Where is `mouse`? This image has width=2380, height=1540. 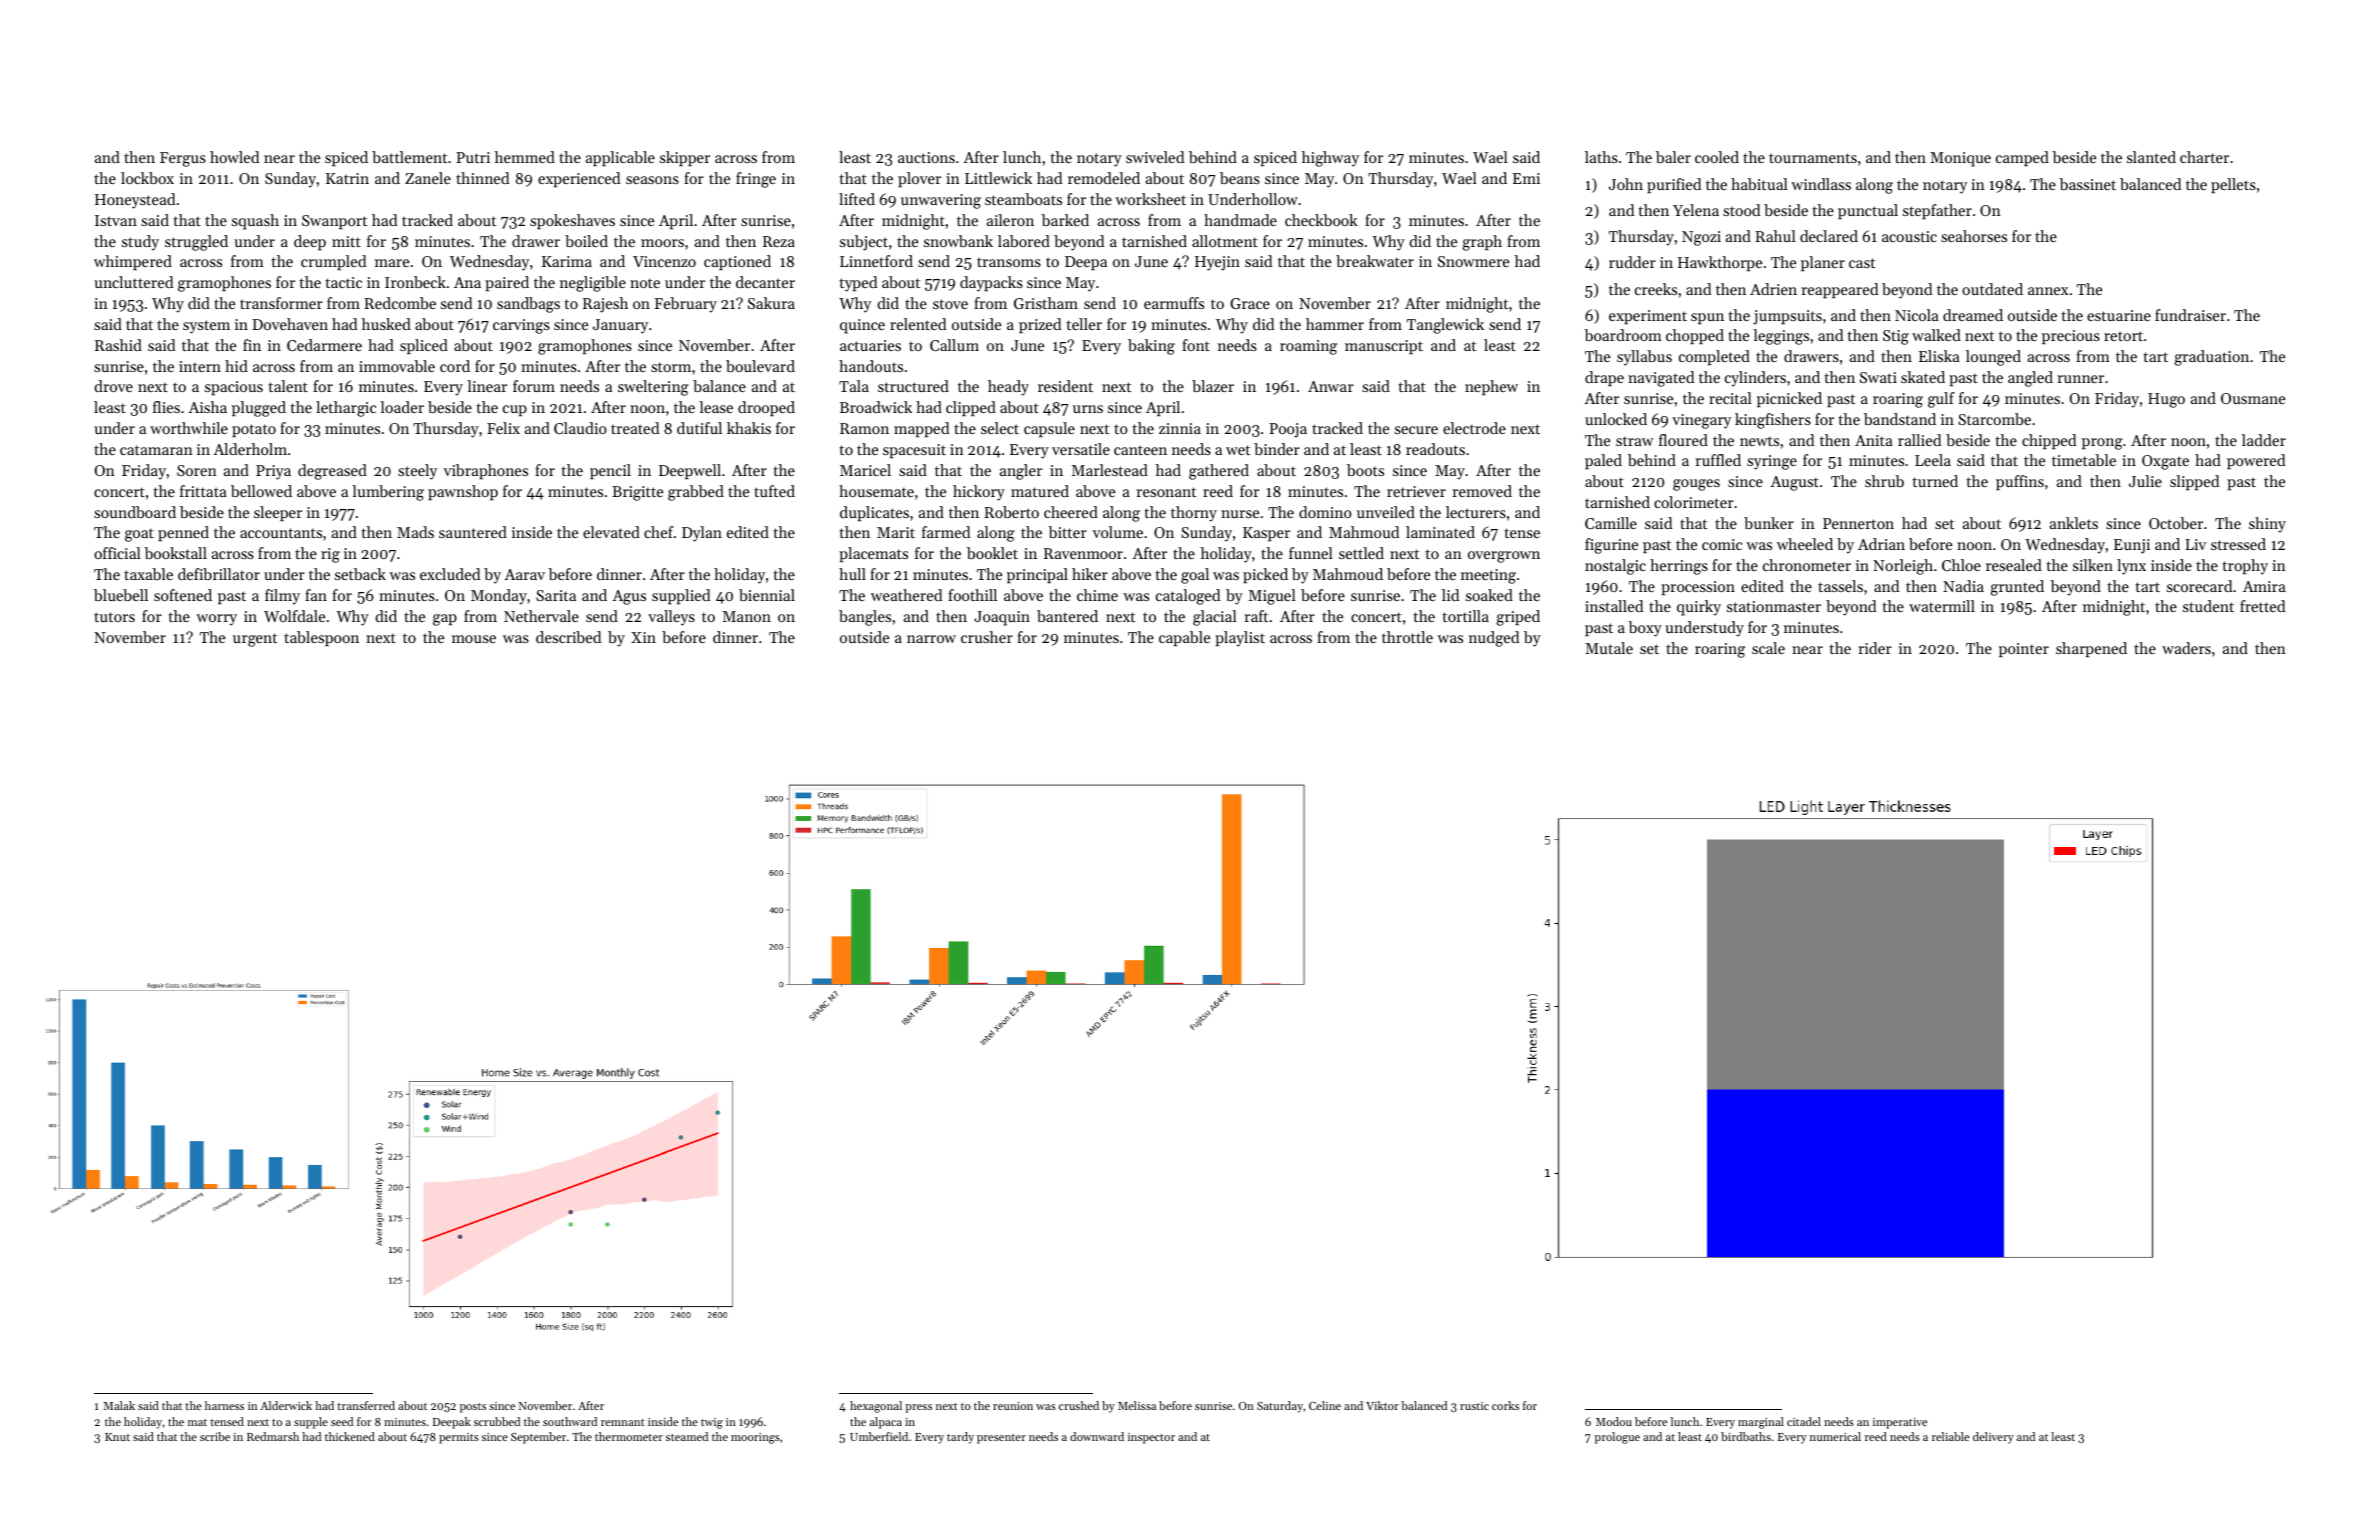
mouse is located at coordinates (474, 639).
